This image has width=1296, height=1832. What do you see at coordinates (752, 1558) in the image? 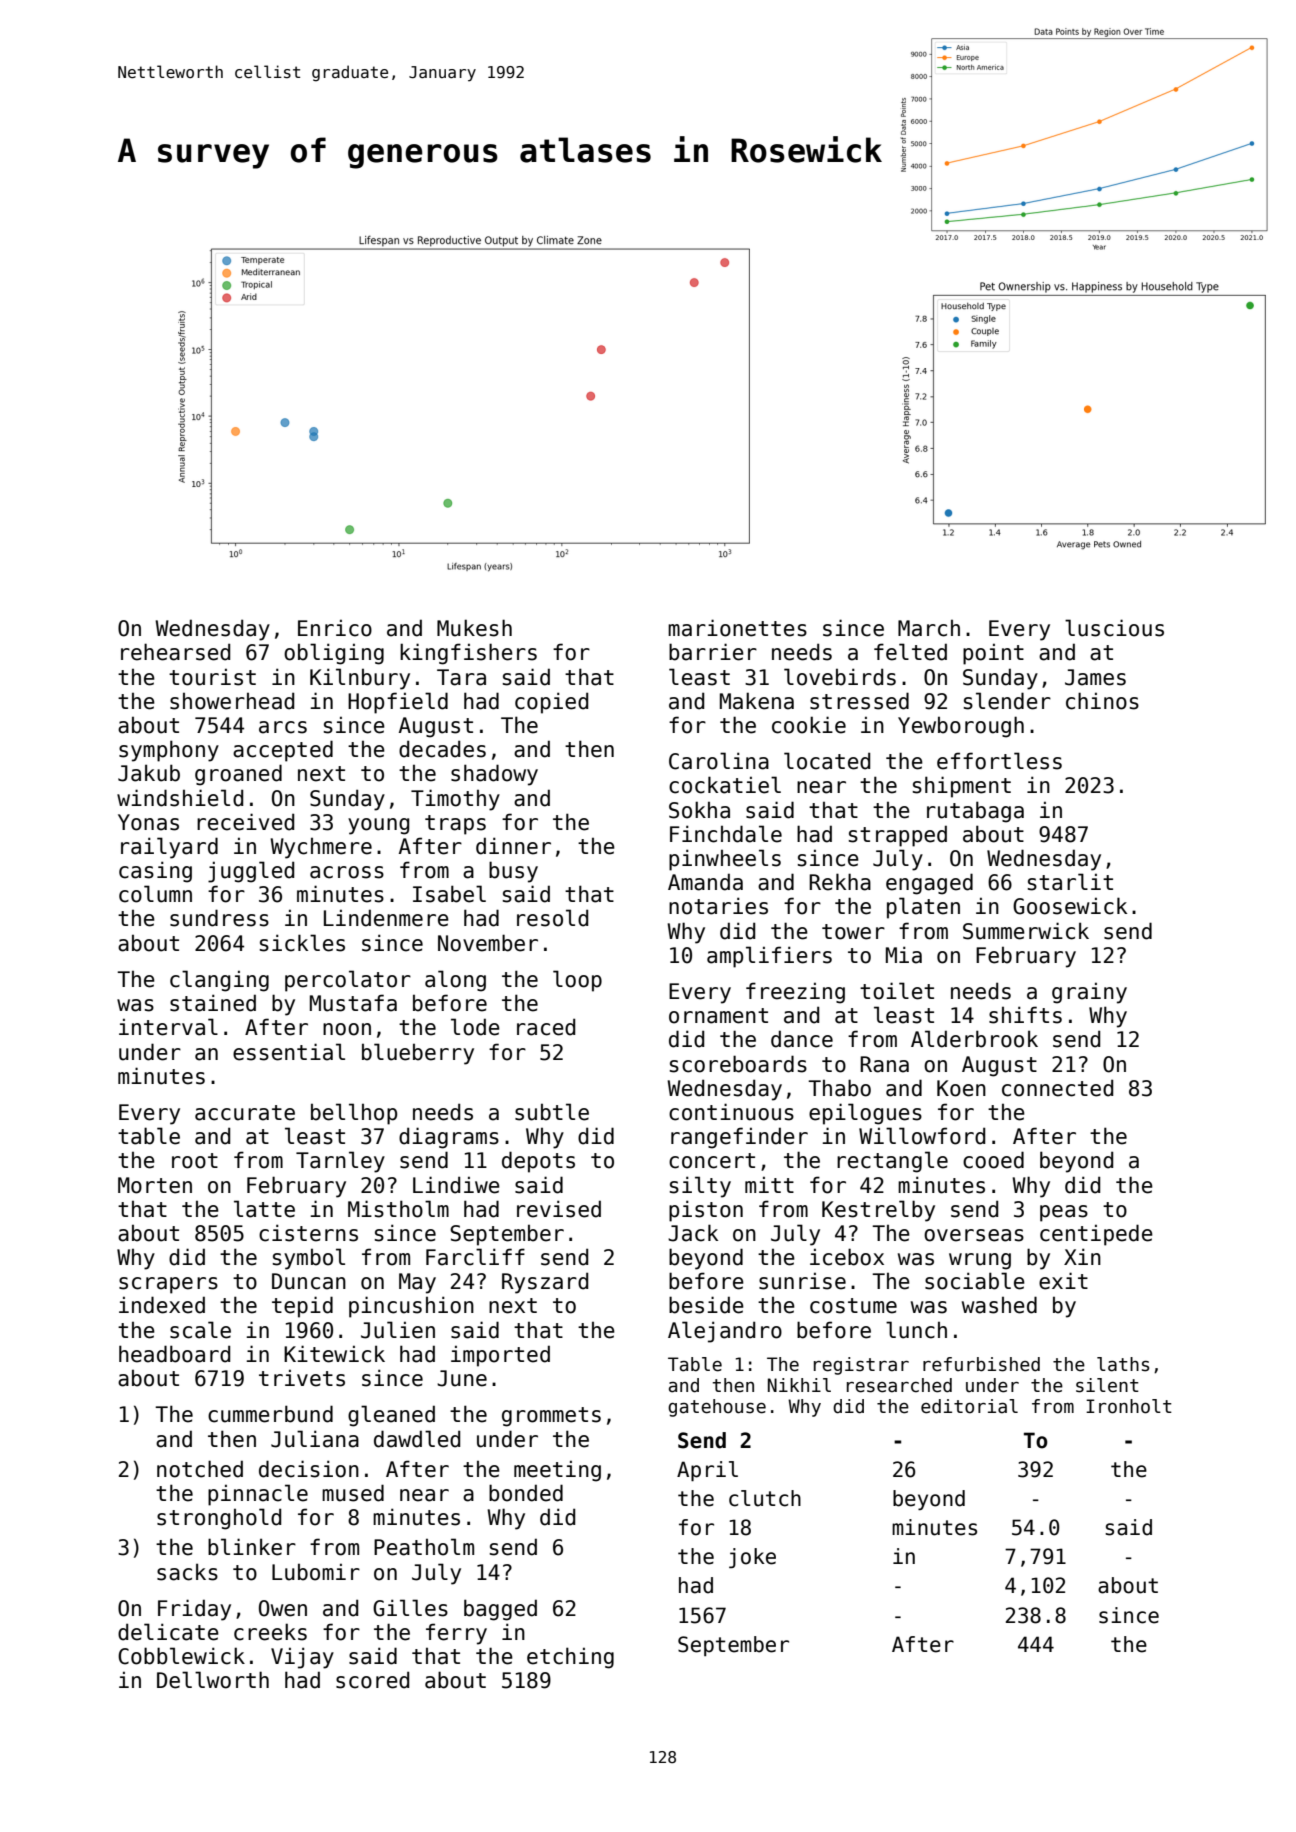
I see `joke` at bounding box center [752, 1558].
